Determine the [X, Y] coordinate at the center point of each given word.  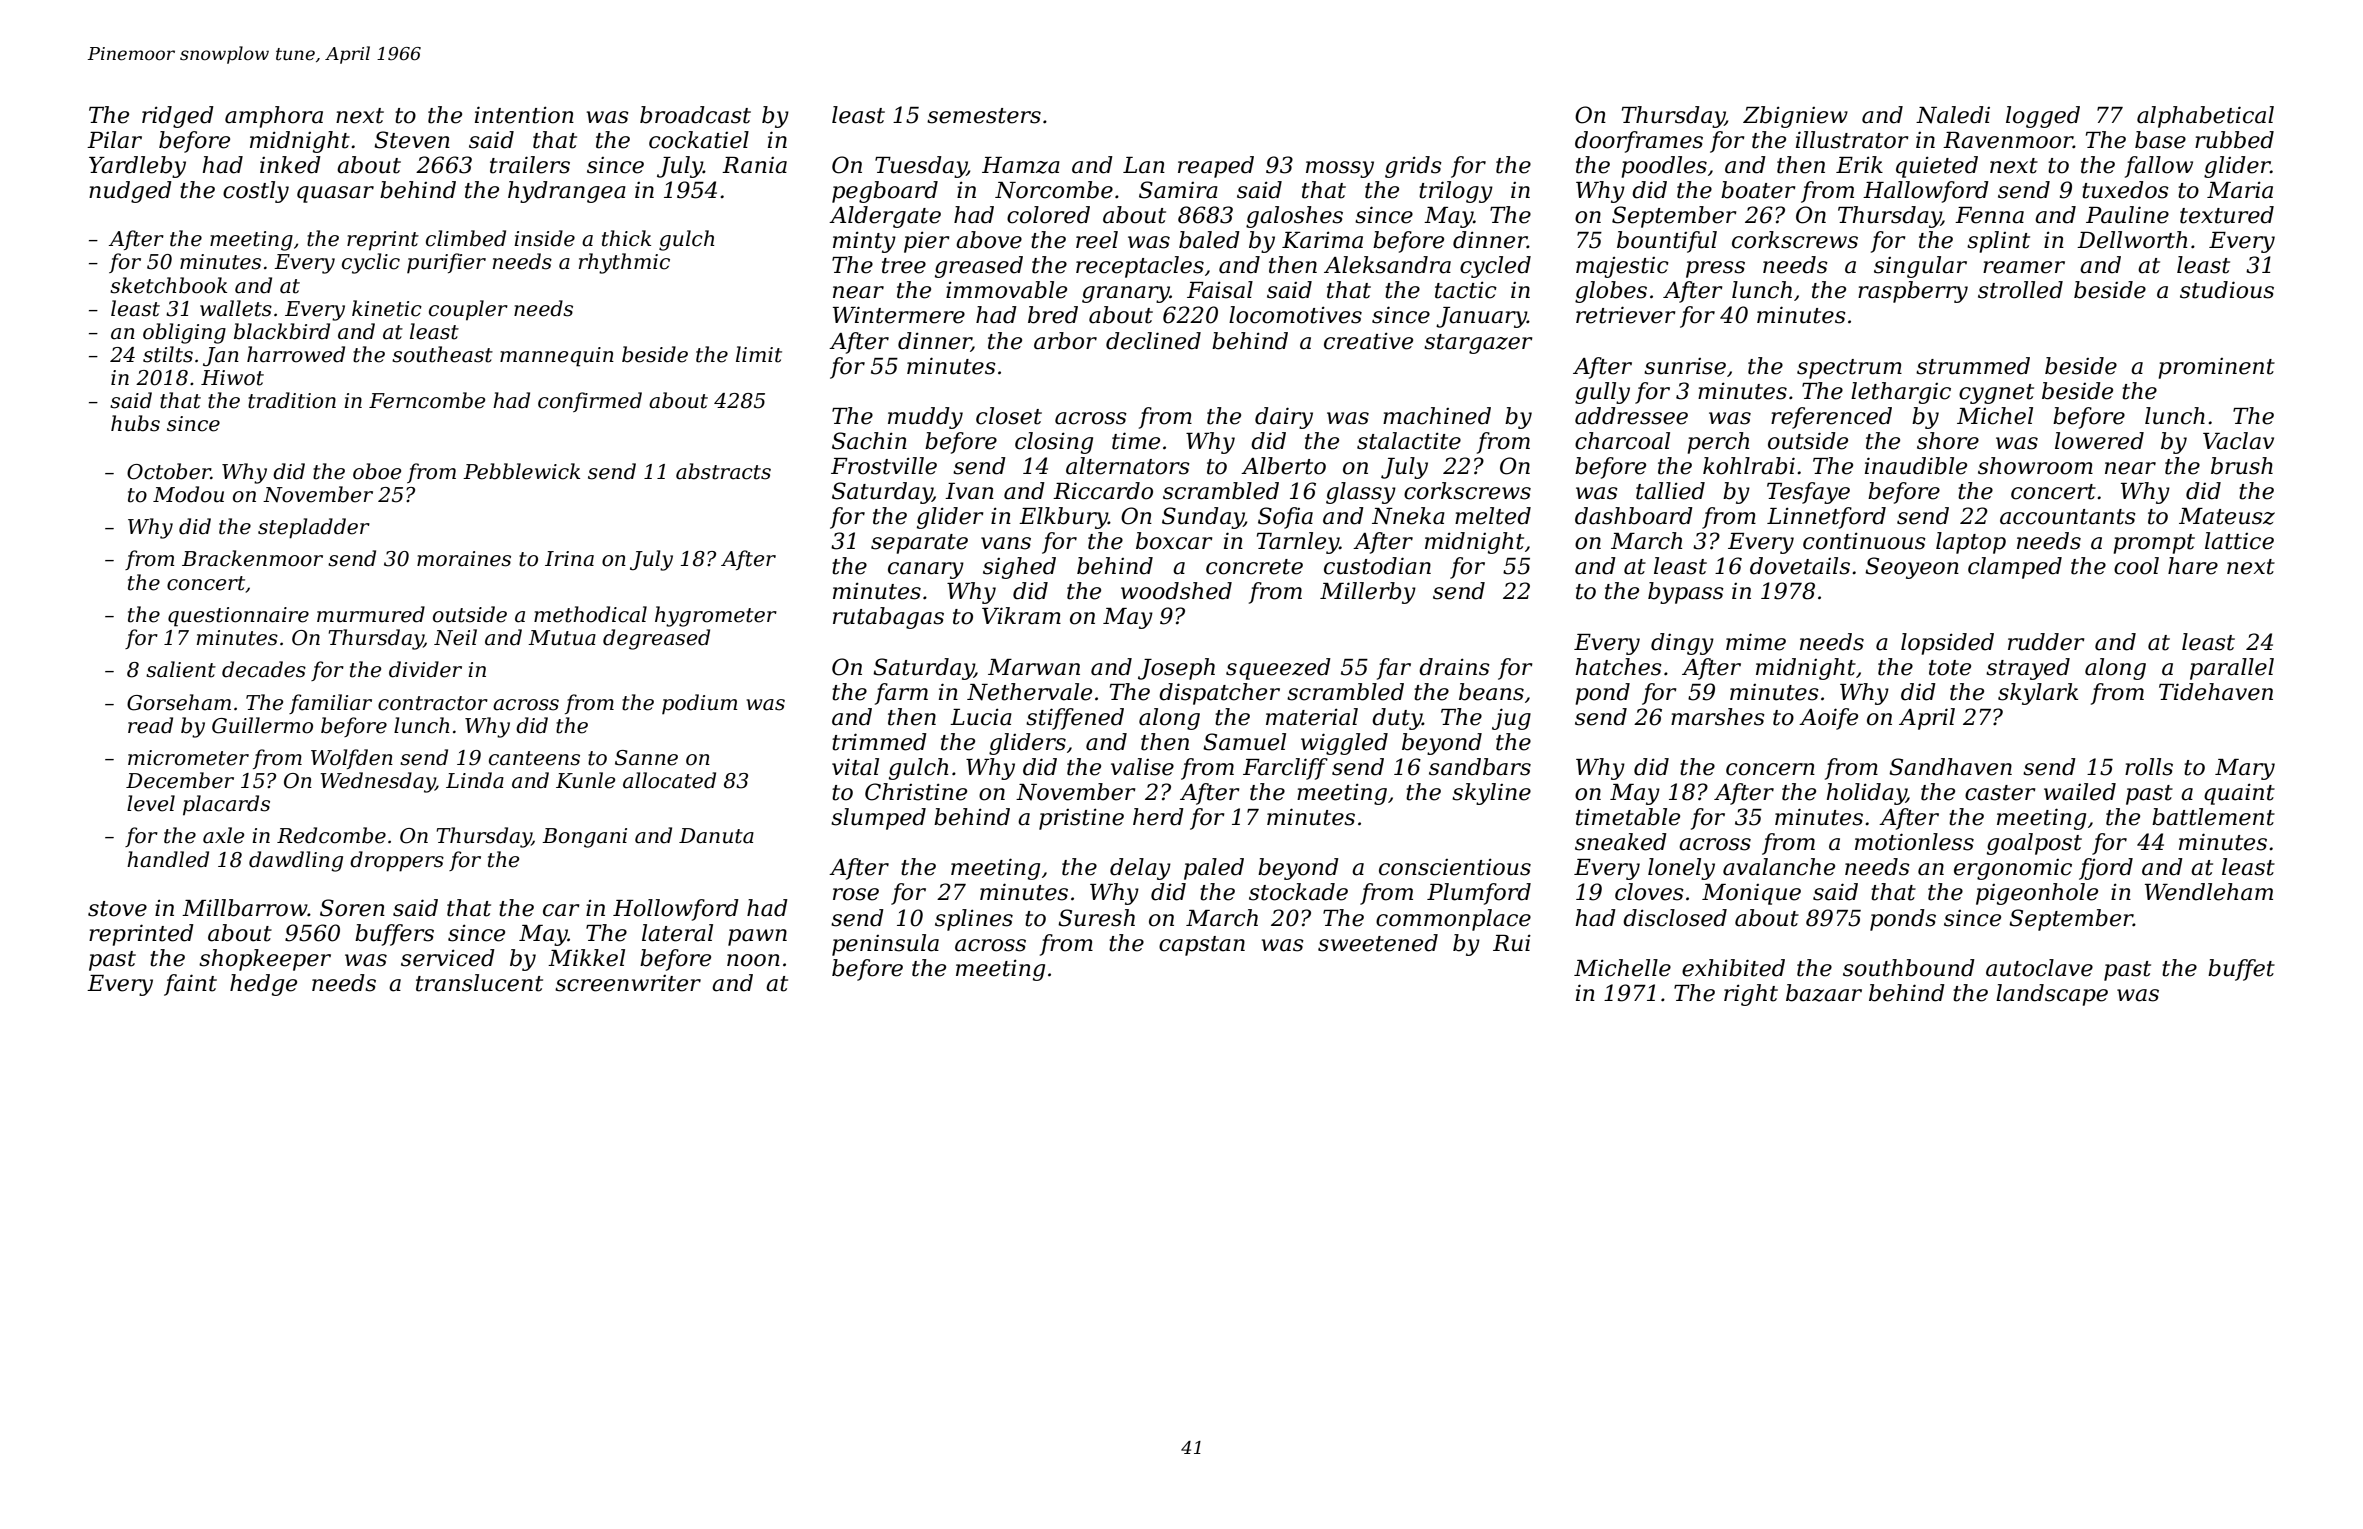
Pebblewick [521, 471]
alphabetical [2205, 117]
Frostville [884, 466]
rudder [2046, 642]
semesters [984, 116]
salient [181, 669]
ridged [178, 117]
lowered [2099, 441]
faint [190, 985]
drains [1454, 667]
